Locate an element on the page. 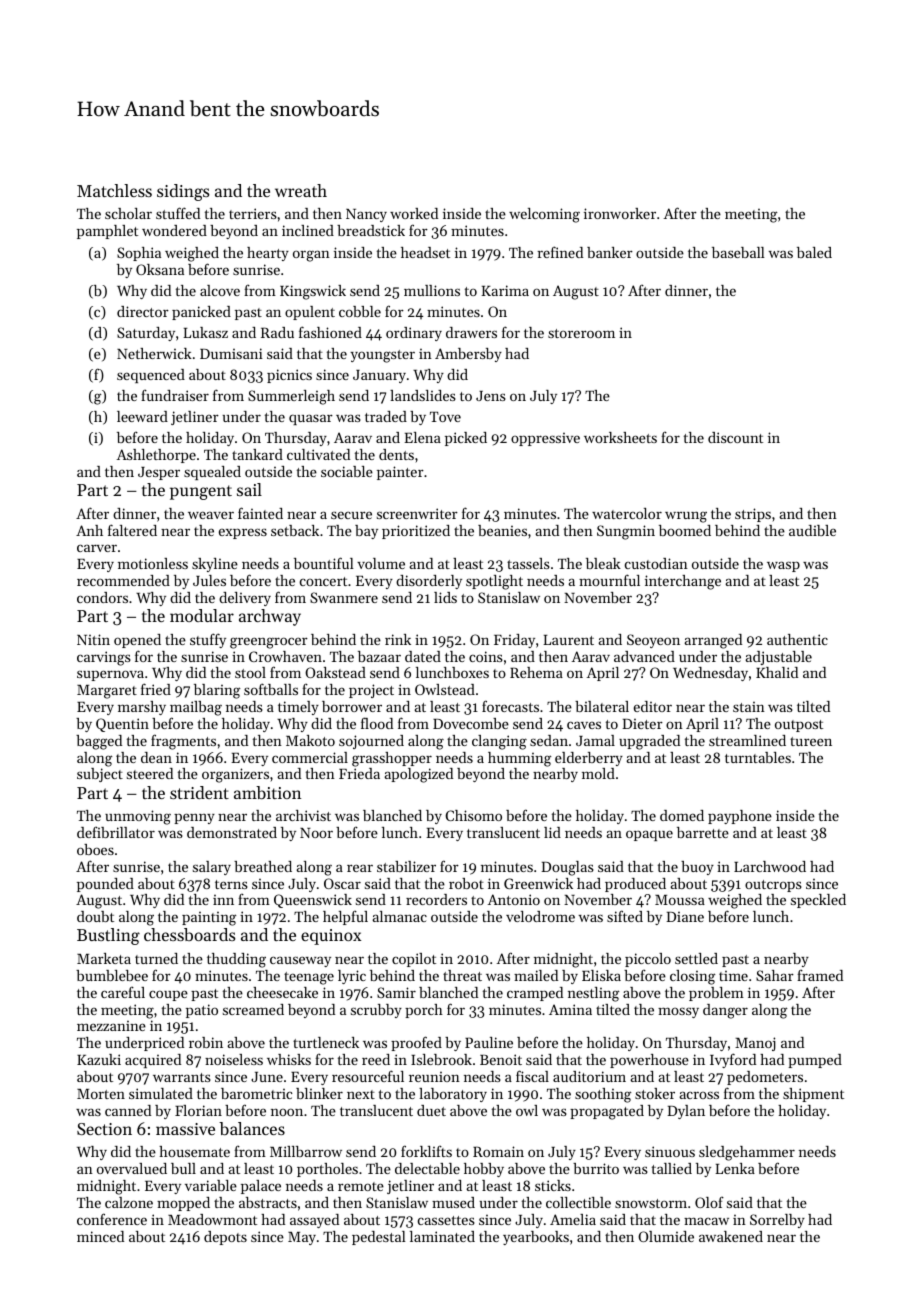 The width and height of the image is (924, 1308). Ashlethorpe is located at coordinates (156, 456).
